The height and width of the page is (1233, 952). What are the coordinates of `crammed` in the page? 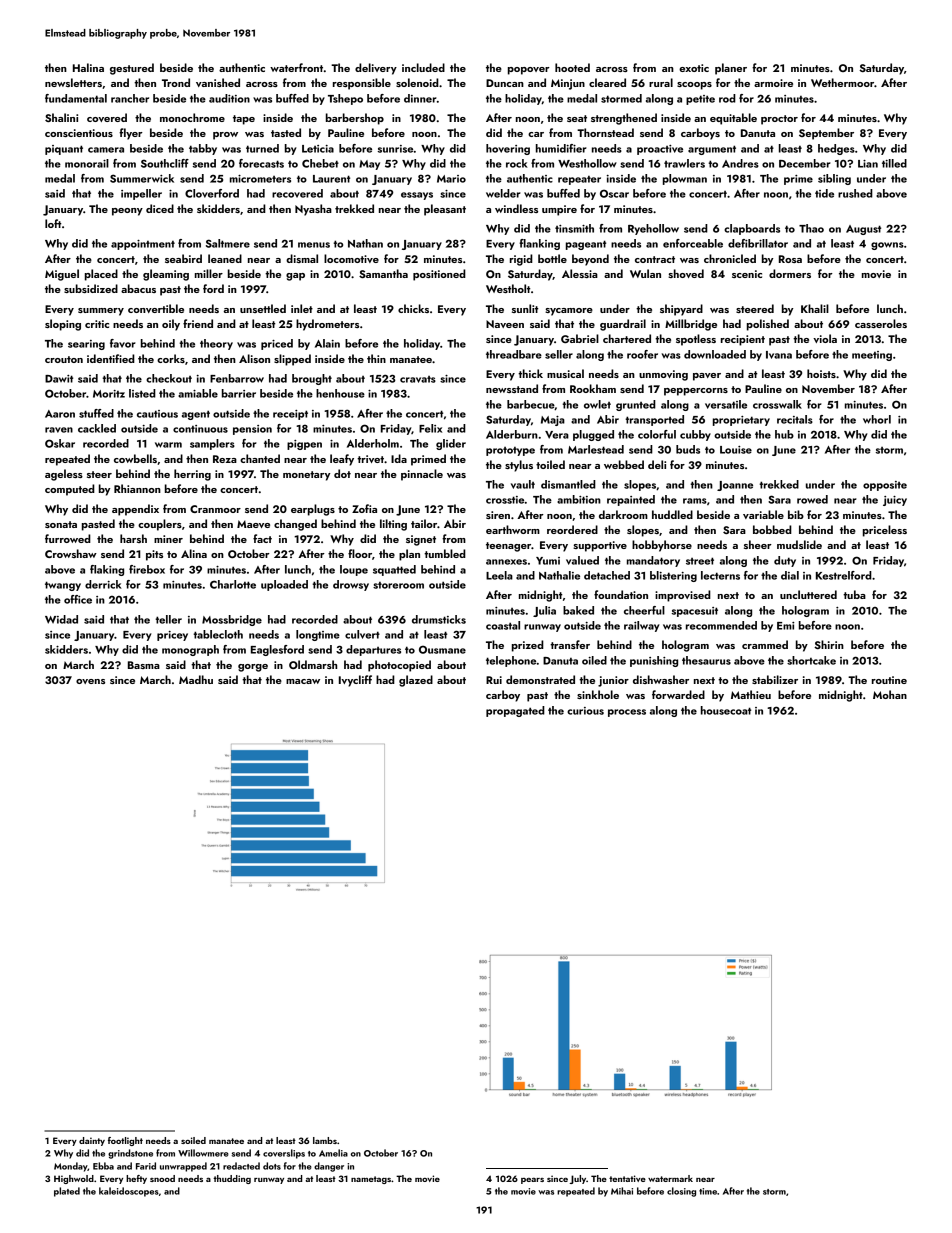 It's located at (765, 644).
